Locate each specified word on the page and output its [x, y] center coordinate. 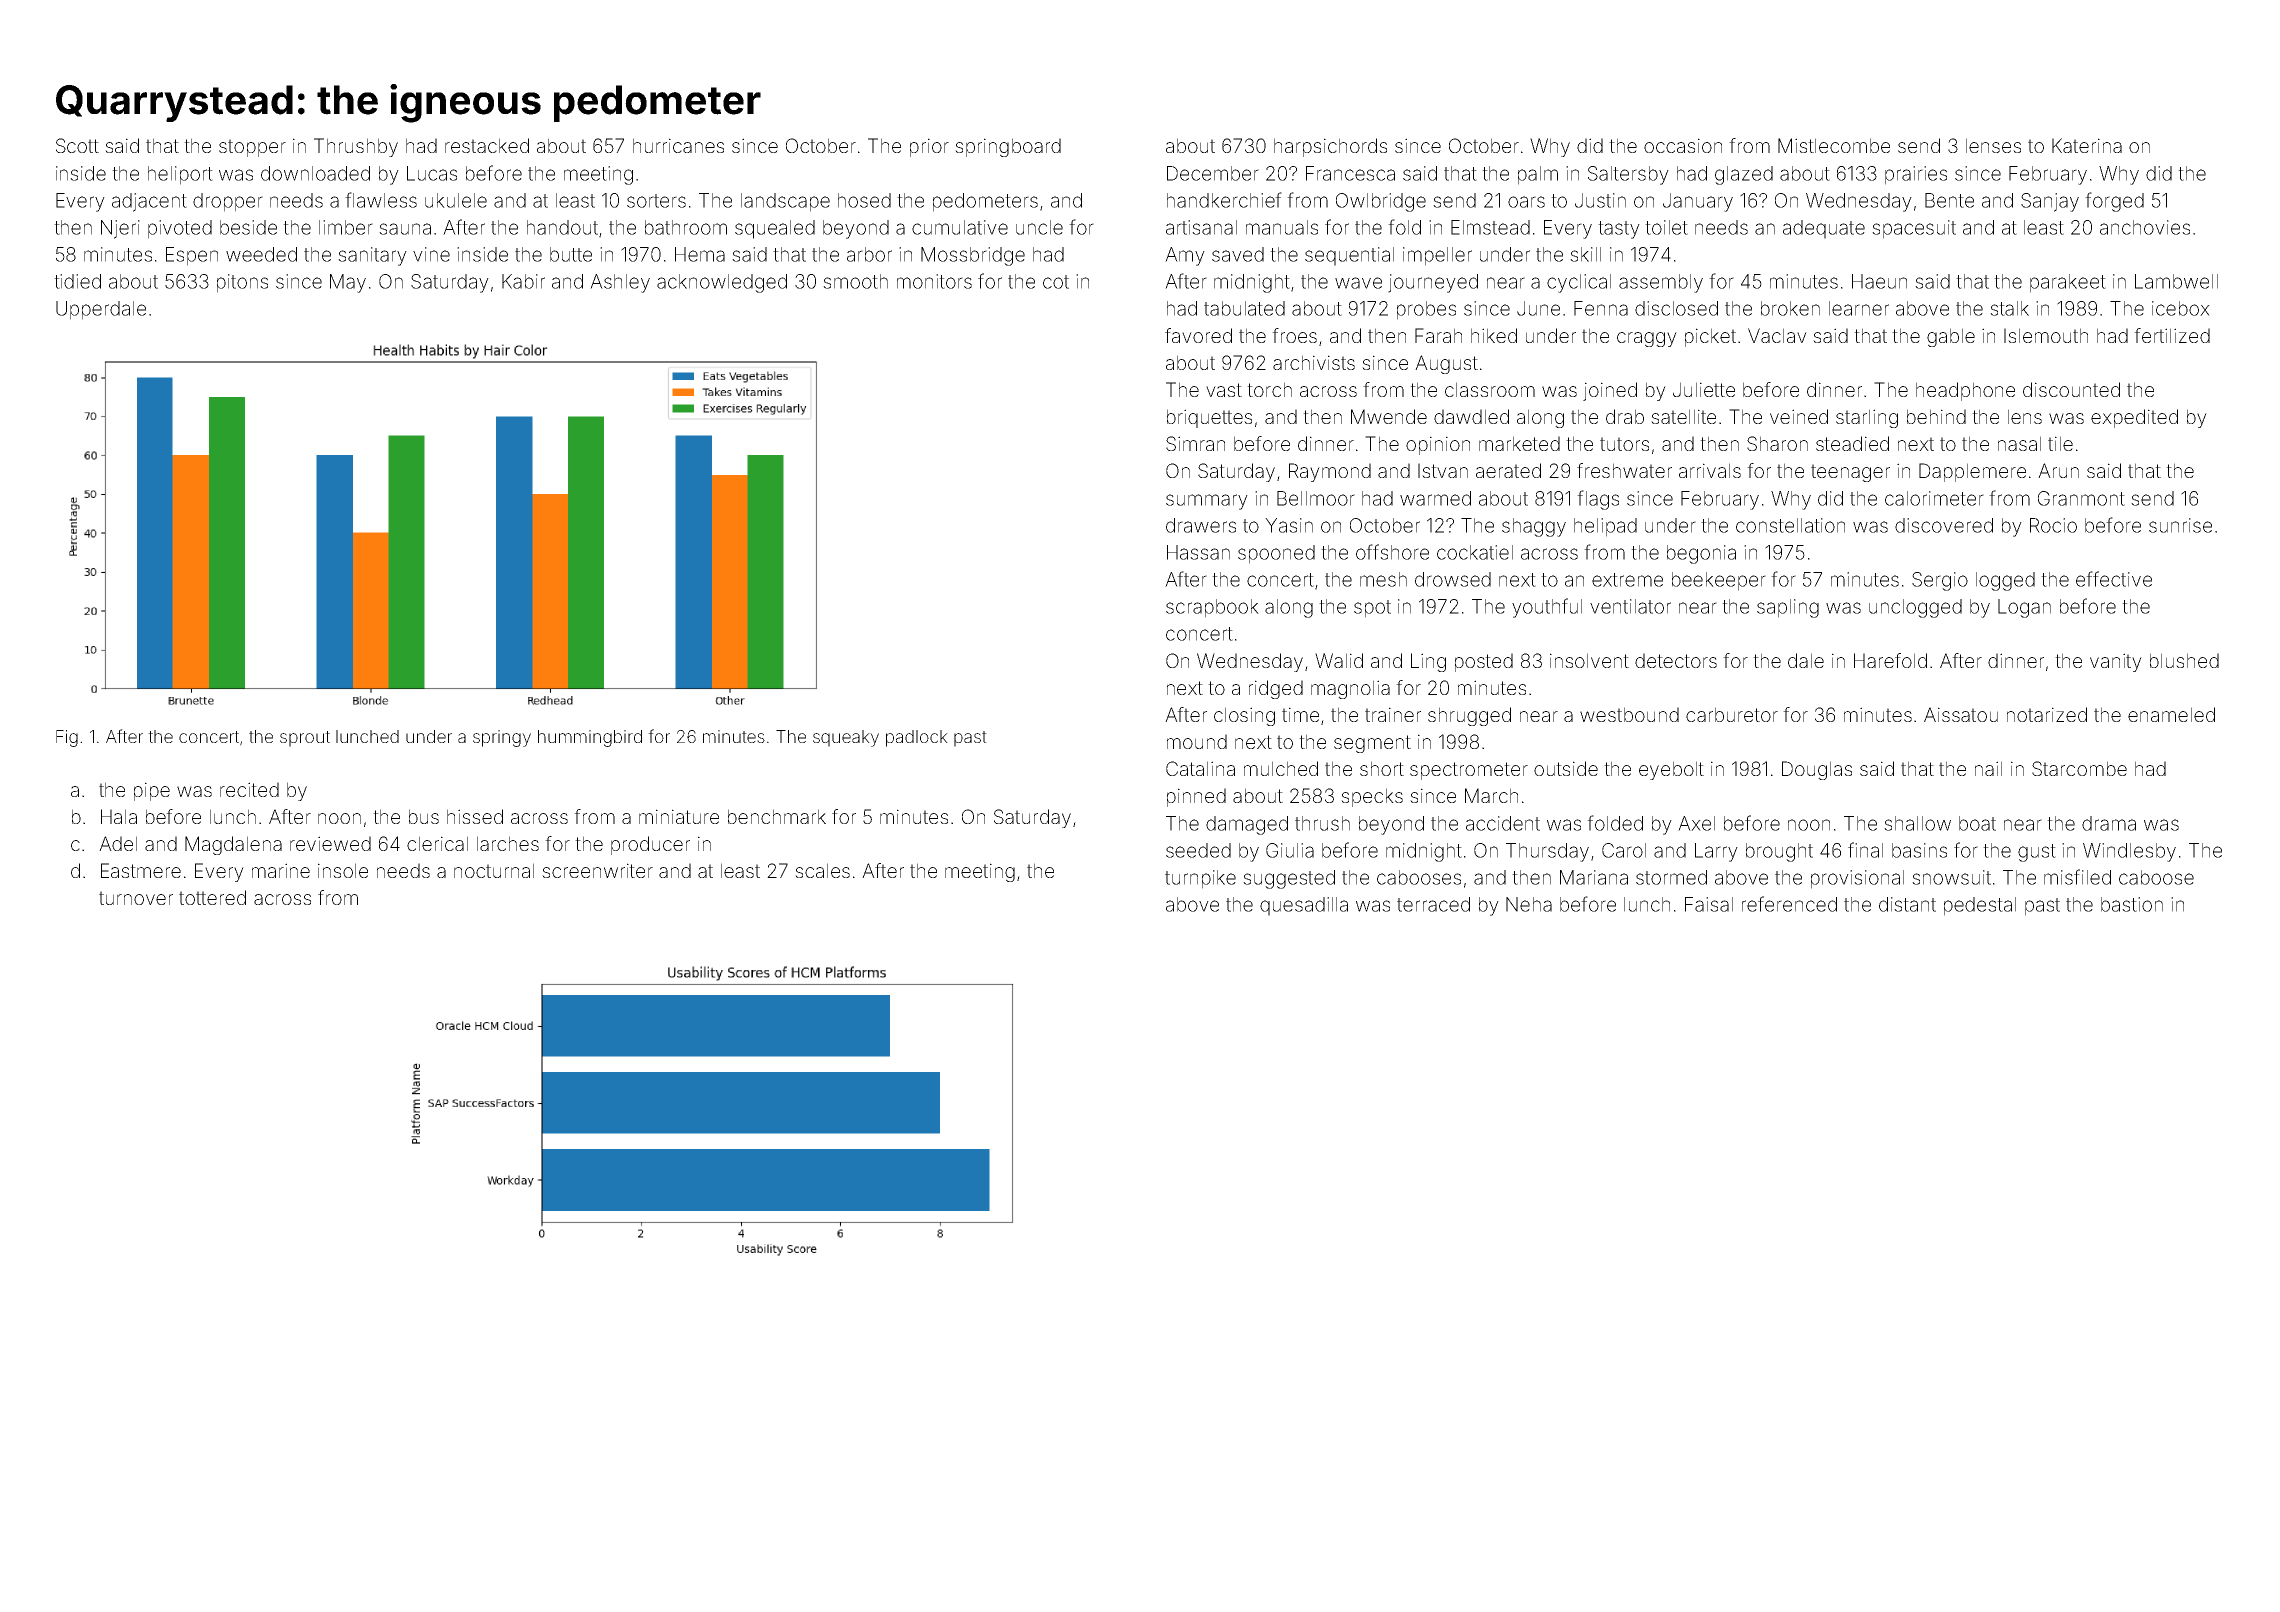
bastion [2132, 904]
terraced [1433, 904]
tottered [212, 897]
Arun [2058, 470]
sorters [656, 201]
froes [1294, 335]
